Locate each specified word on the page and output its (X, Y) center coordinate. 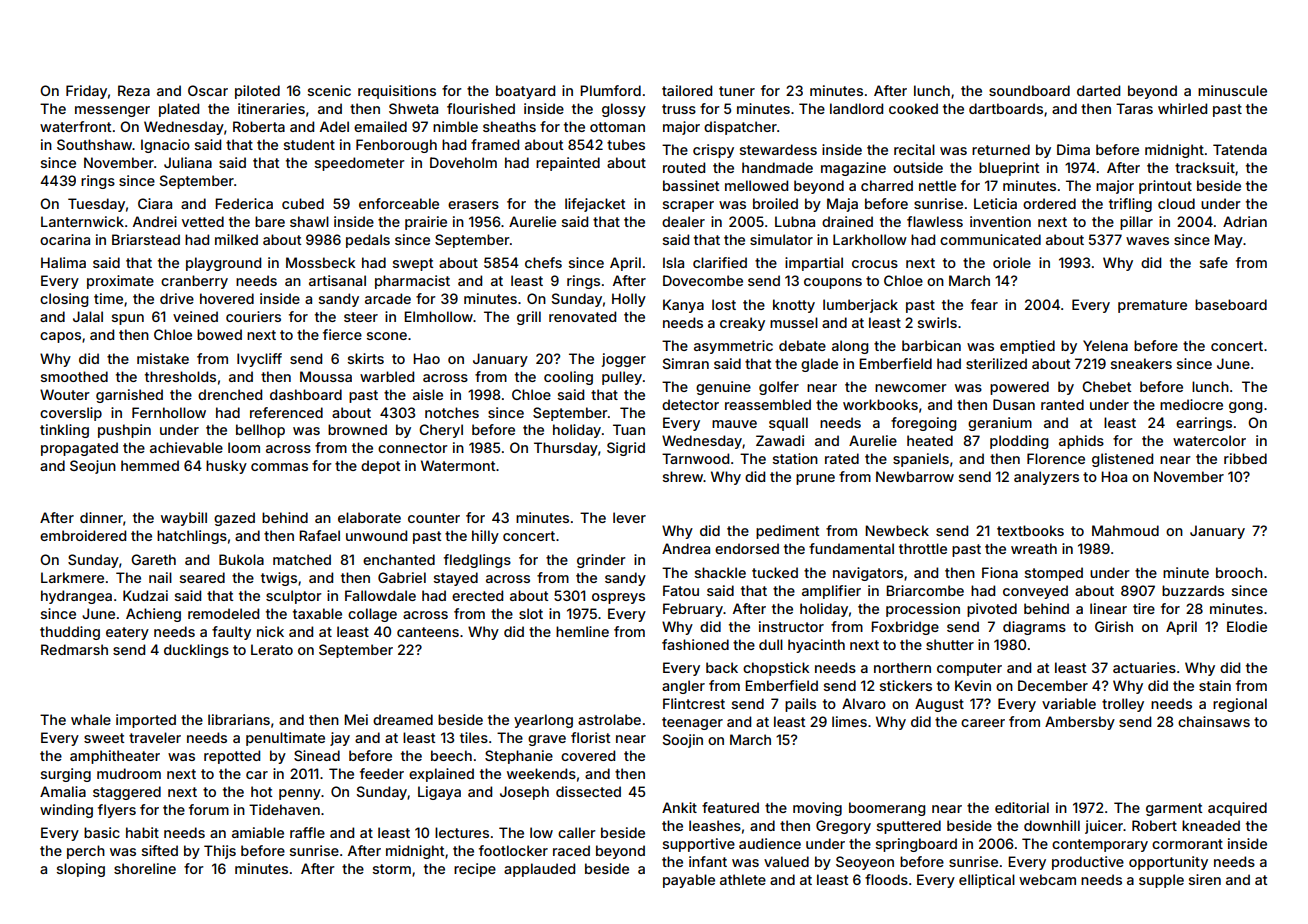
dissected (588, 791)
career (983, 723)
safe (1214, 262)
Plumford (610, 90)
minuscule (1232, 90)
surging (66, 775)
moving (817, 809)
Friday (86, 92)
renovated (582, 316)
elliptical (987, 881)
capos (60, 337)
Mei (356, 719)
